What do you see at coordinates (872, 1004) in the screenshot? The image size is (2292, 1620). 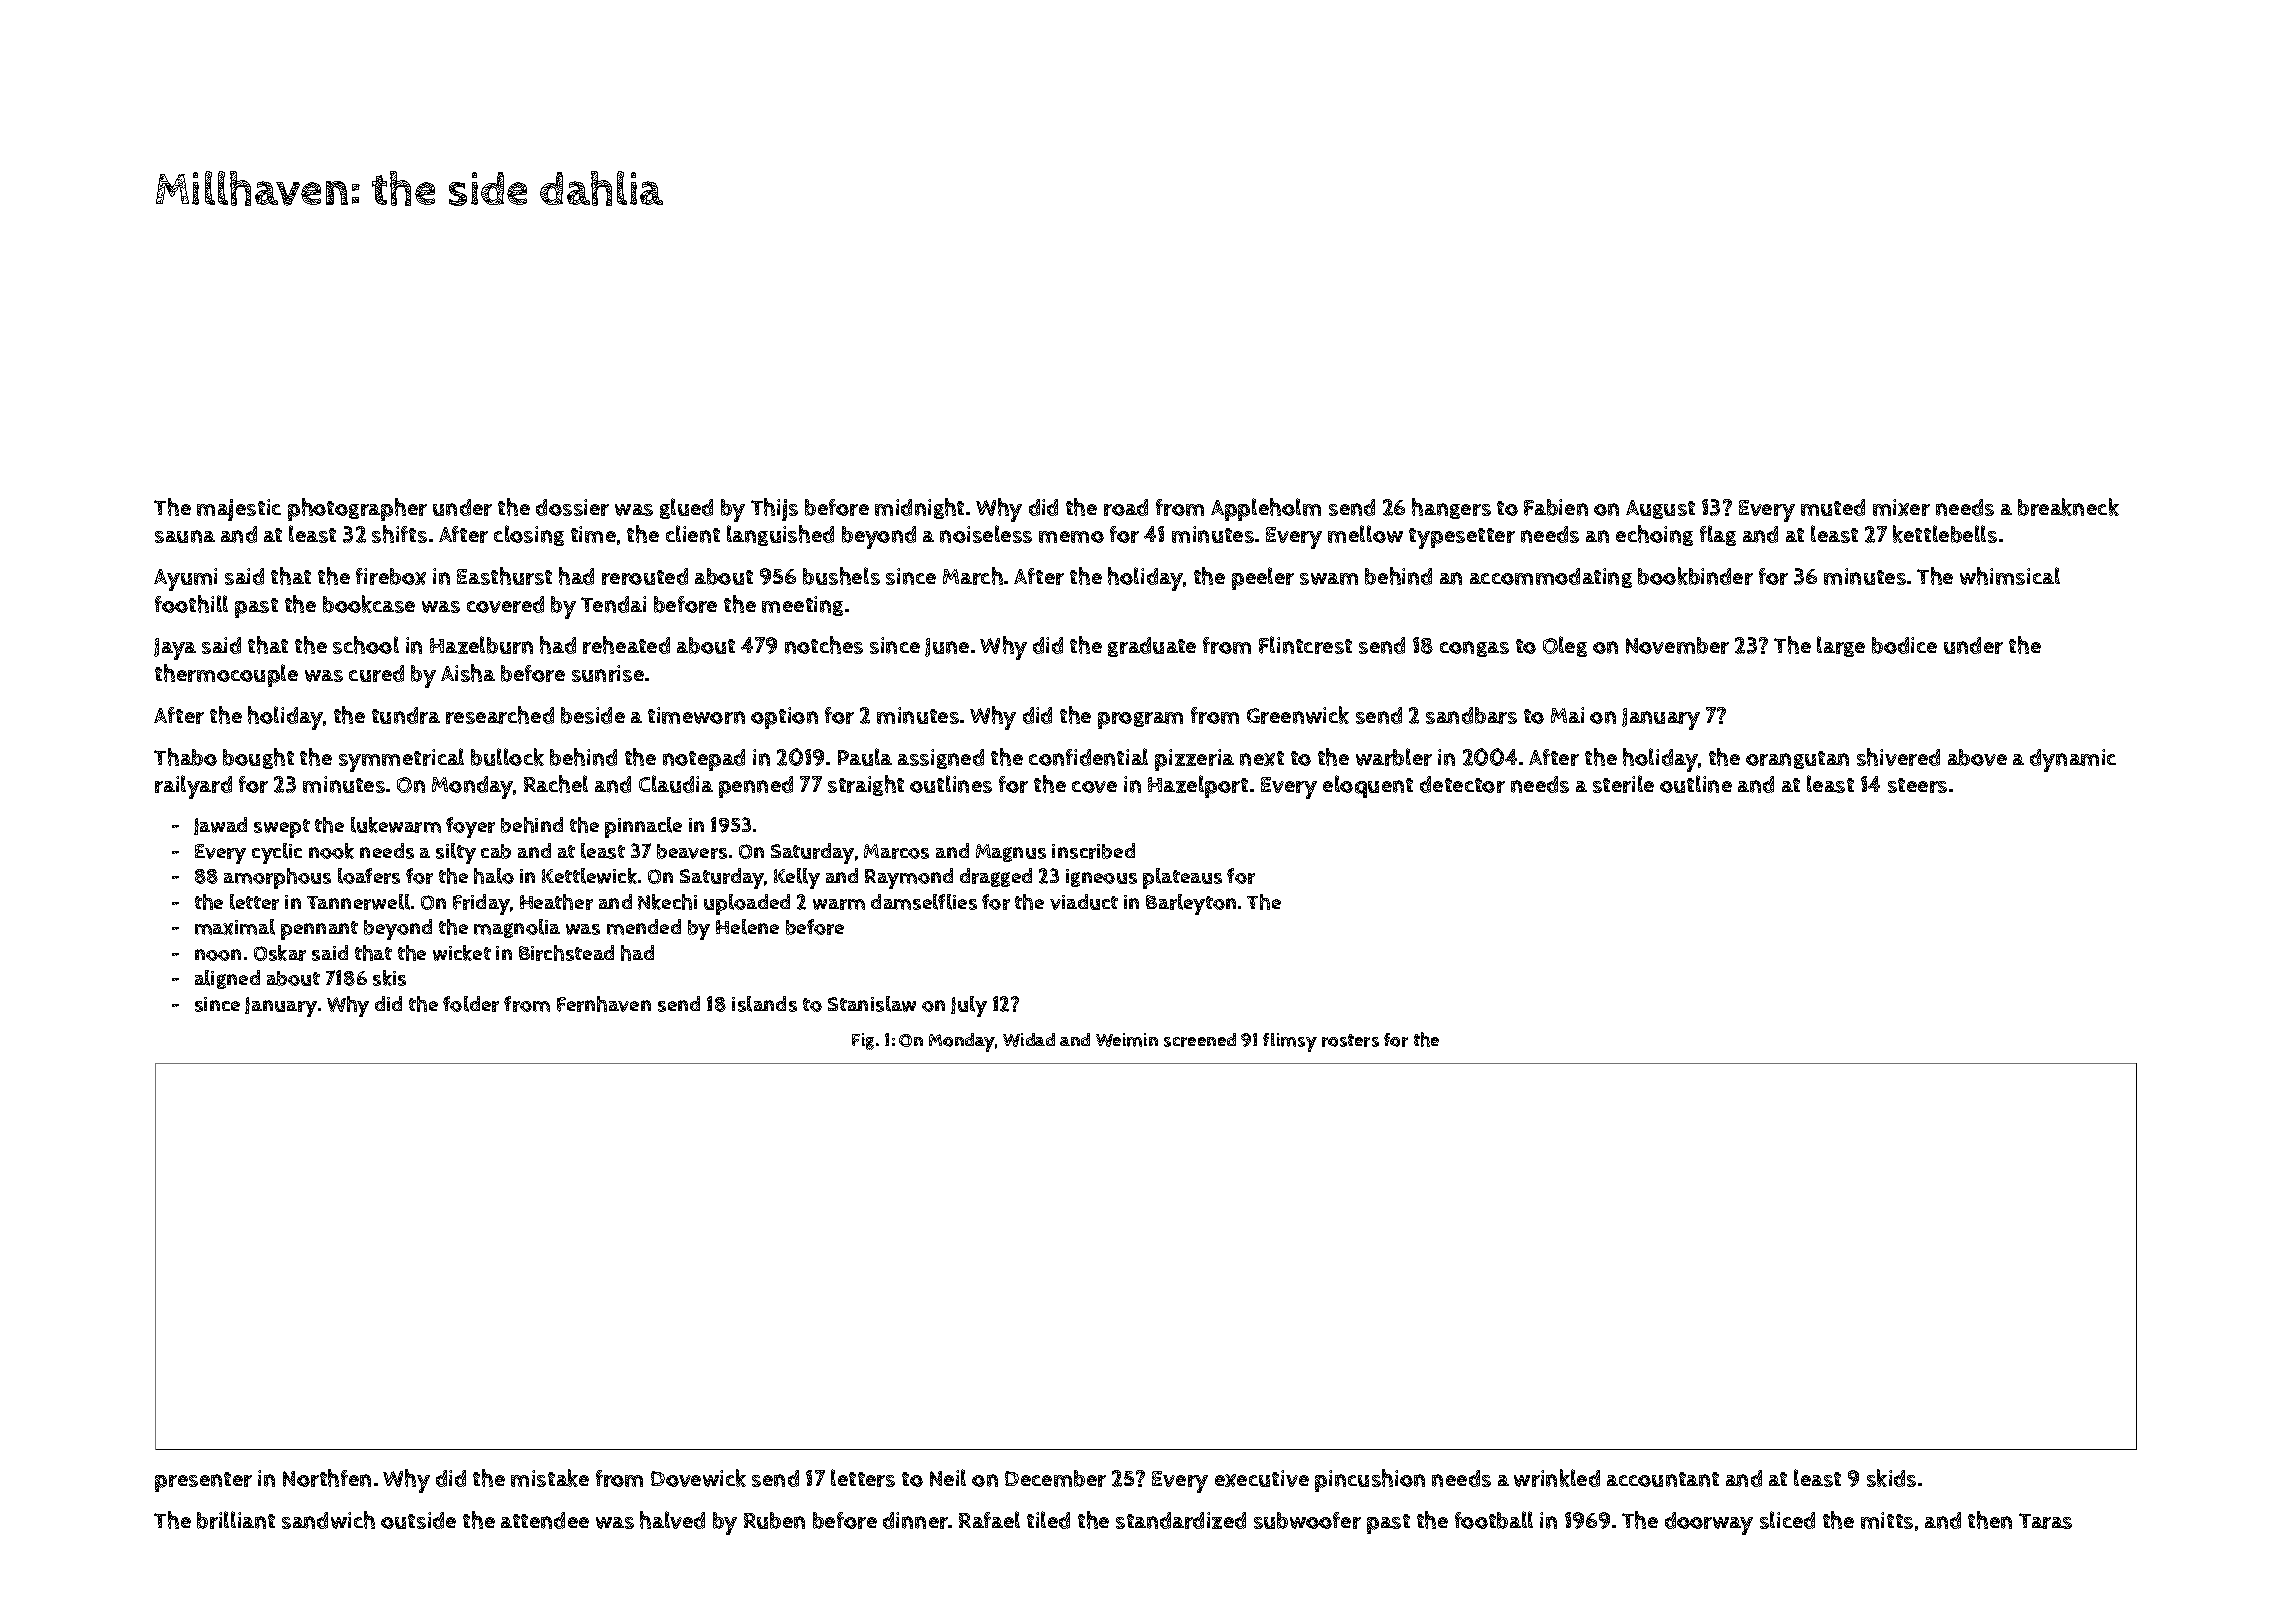 I see `Stanislaw` at bounding box center [872, 1004].
